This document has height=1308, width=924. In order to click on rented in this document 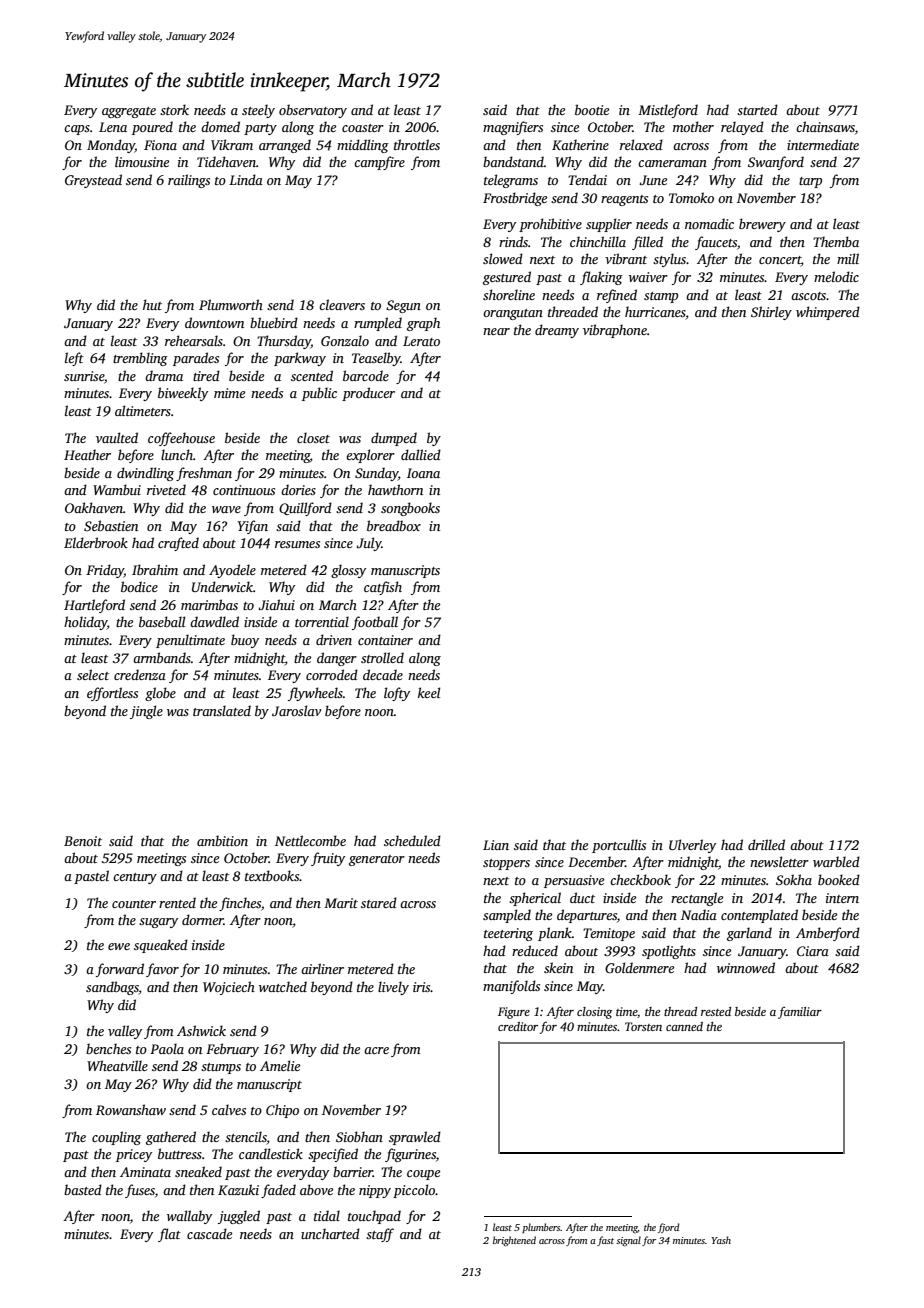, I will do `click(177, 902)`.
